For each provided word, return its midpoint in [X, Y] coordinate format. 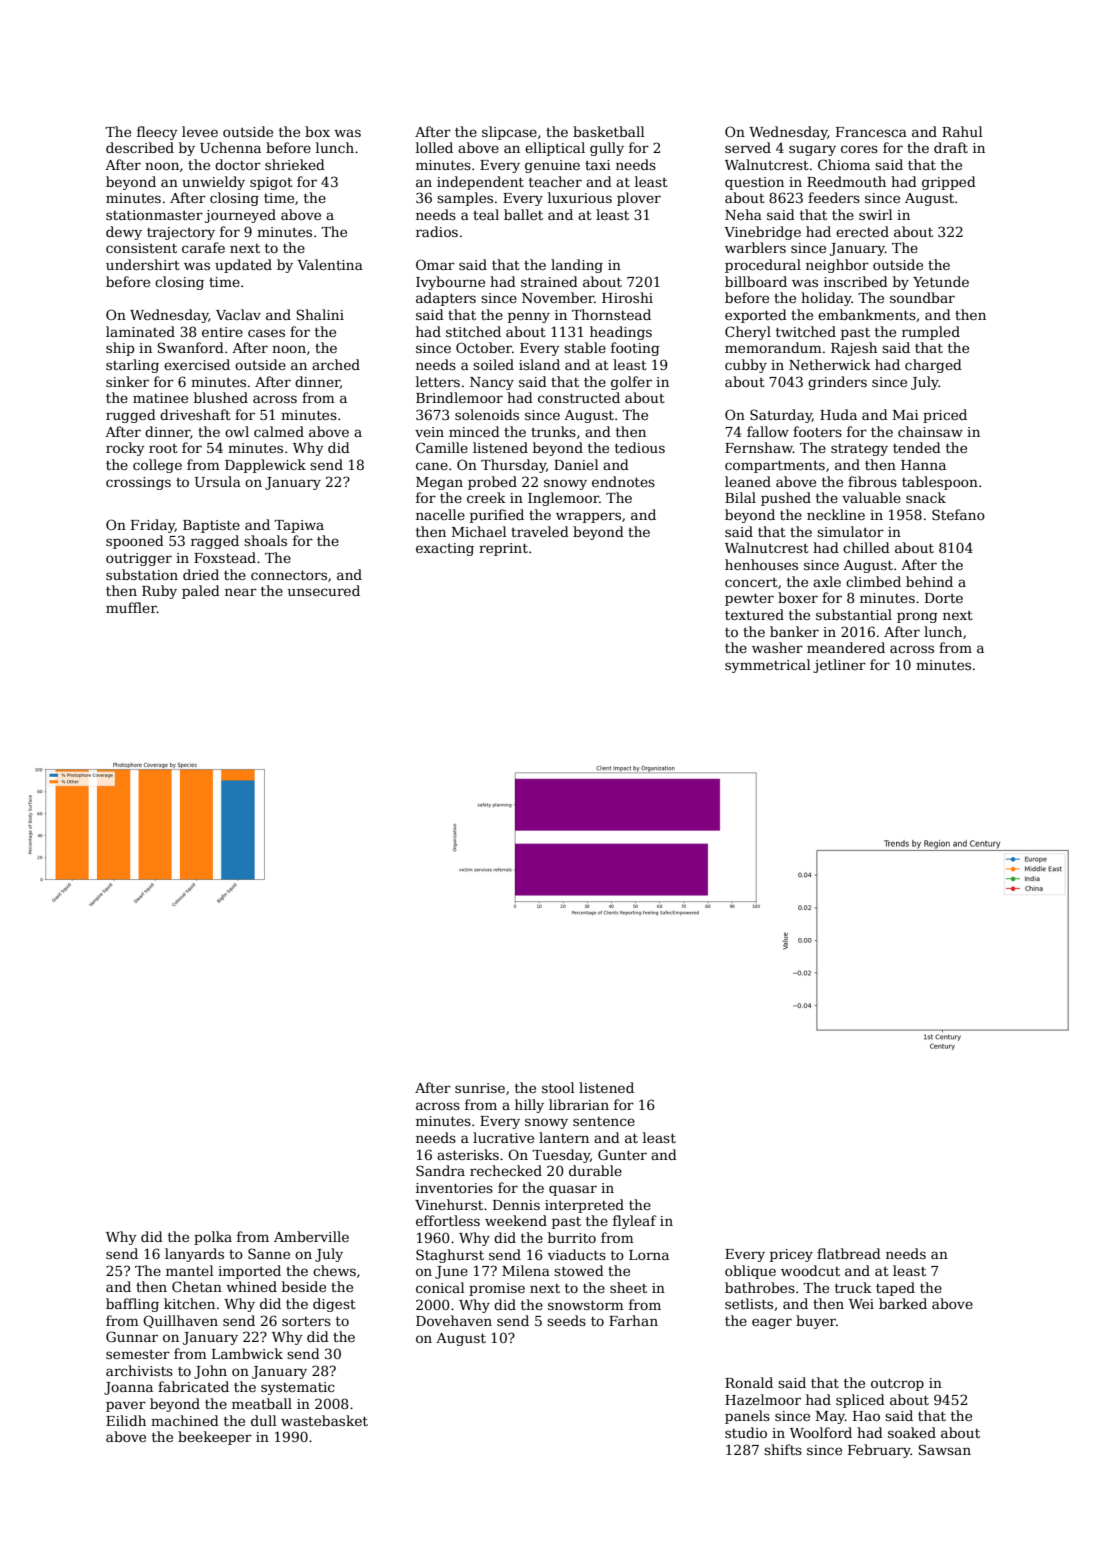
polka [213, 1238]
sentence [604, 1121]
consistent [141, 248]
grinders [837, 383]
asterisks [468, 1154]
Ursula [218, 481]
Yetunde [941, 281]
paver [126, 1406]
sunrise [480, 1088]
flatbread [849, 1253]
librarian [579, 1104]
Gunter [622, 1154]
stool [558, 1087]
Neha [743, 214]
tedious [640, 447]
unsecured [324, 590]
